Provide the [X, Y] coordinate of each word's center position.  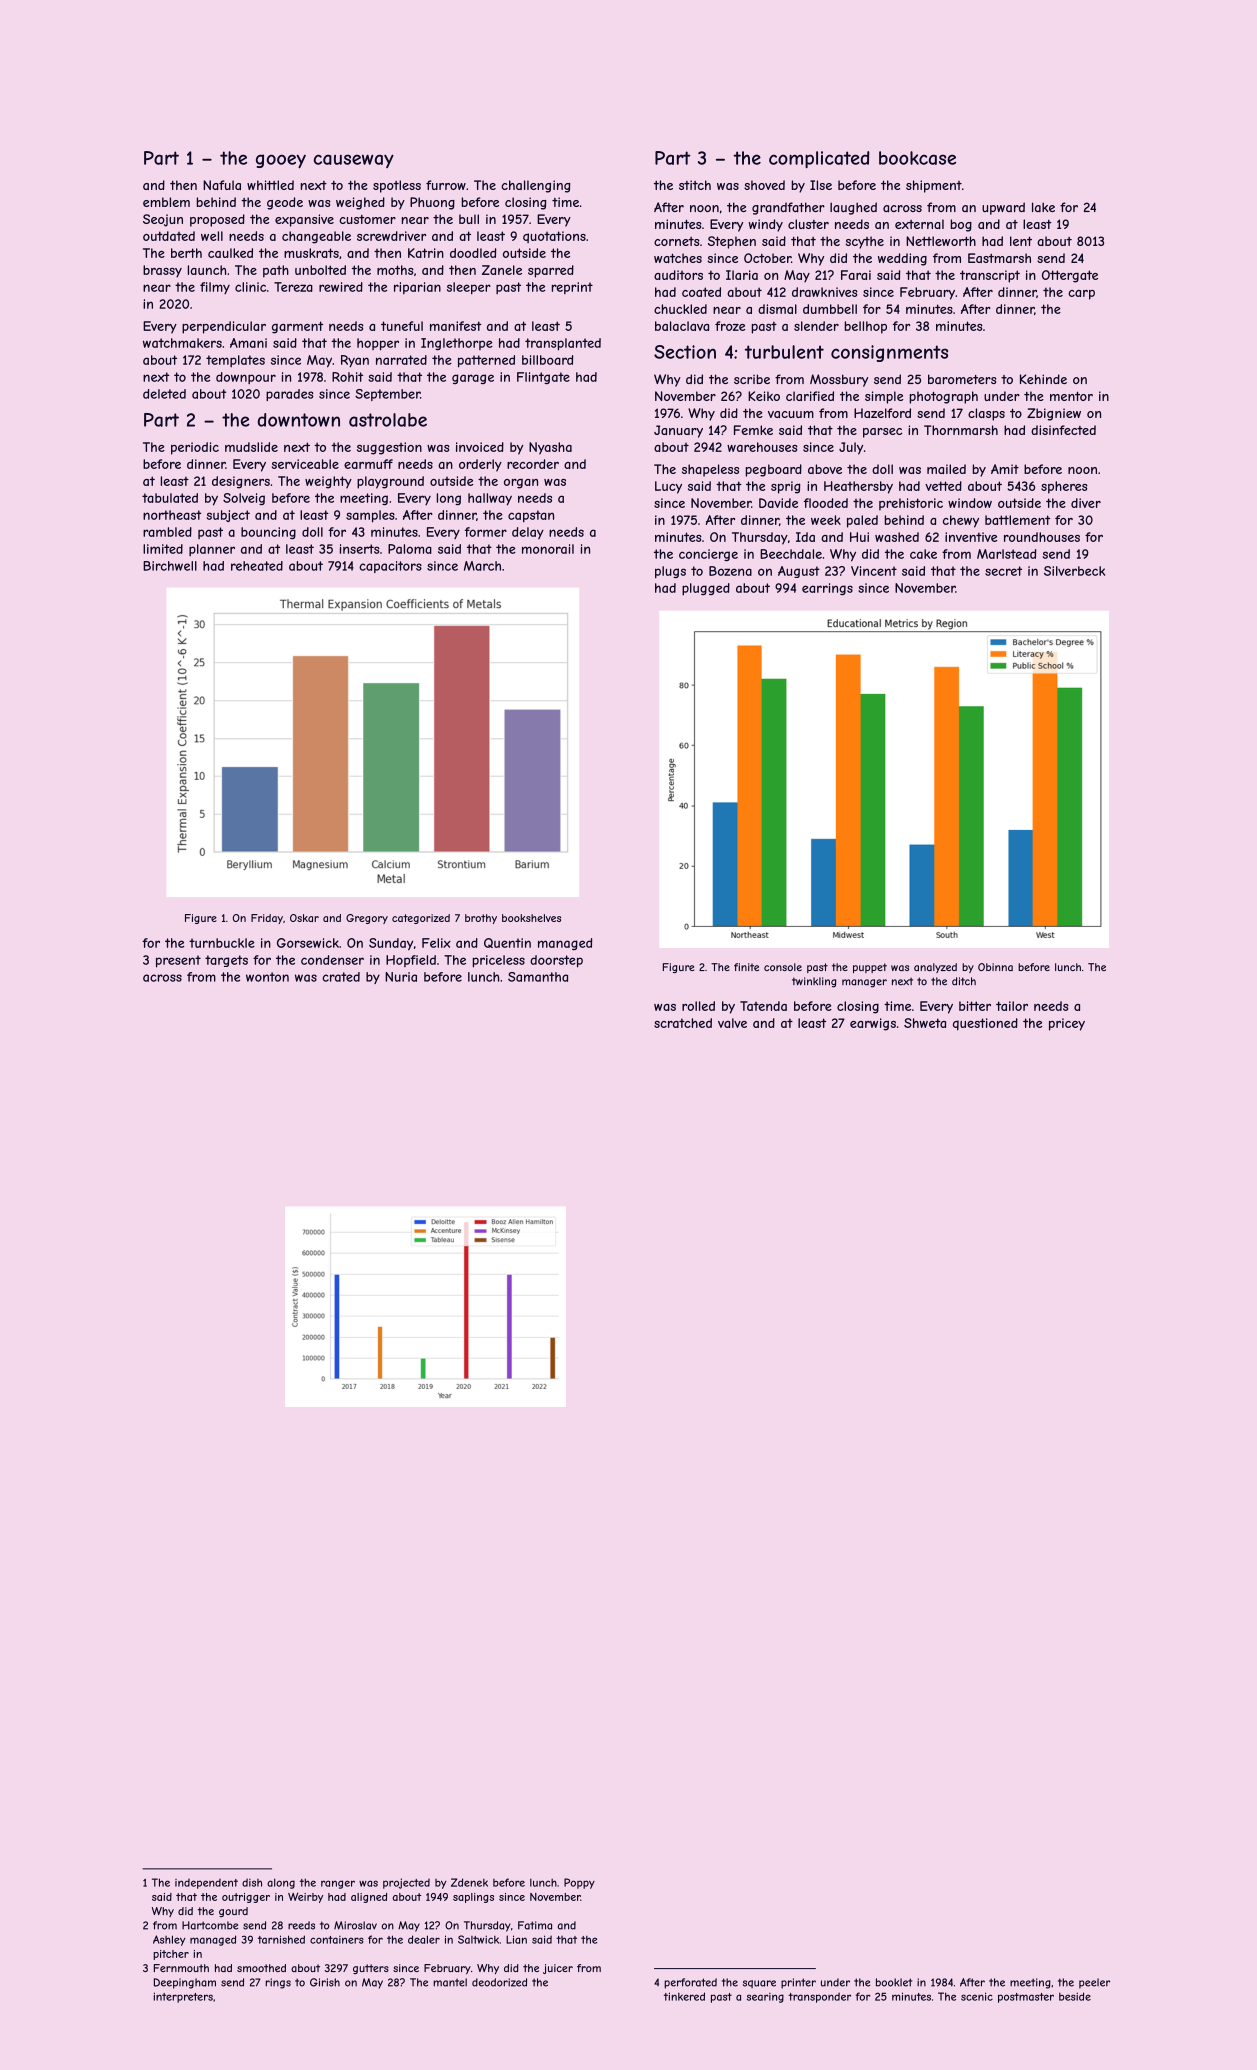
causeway [354, 161]
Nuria [401, 977]
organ [521, 484]
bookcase [917, 158]
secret [1003, 571]
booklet [894, 1982]
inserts [360, 549]
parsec [882, 433]
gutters [371, 1969]
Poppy [579, 1883]
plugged [706, 589]
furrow [446, 185]
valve [732, 1023]
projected [406, 1883]
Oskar [304, 918]
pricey [1067, 1024]
